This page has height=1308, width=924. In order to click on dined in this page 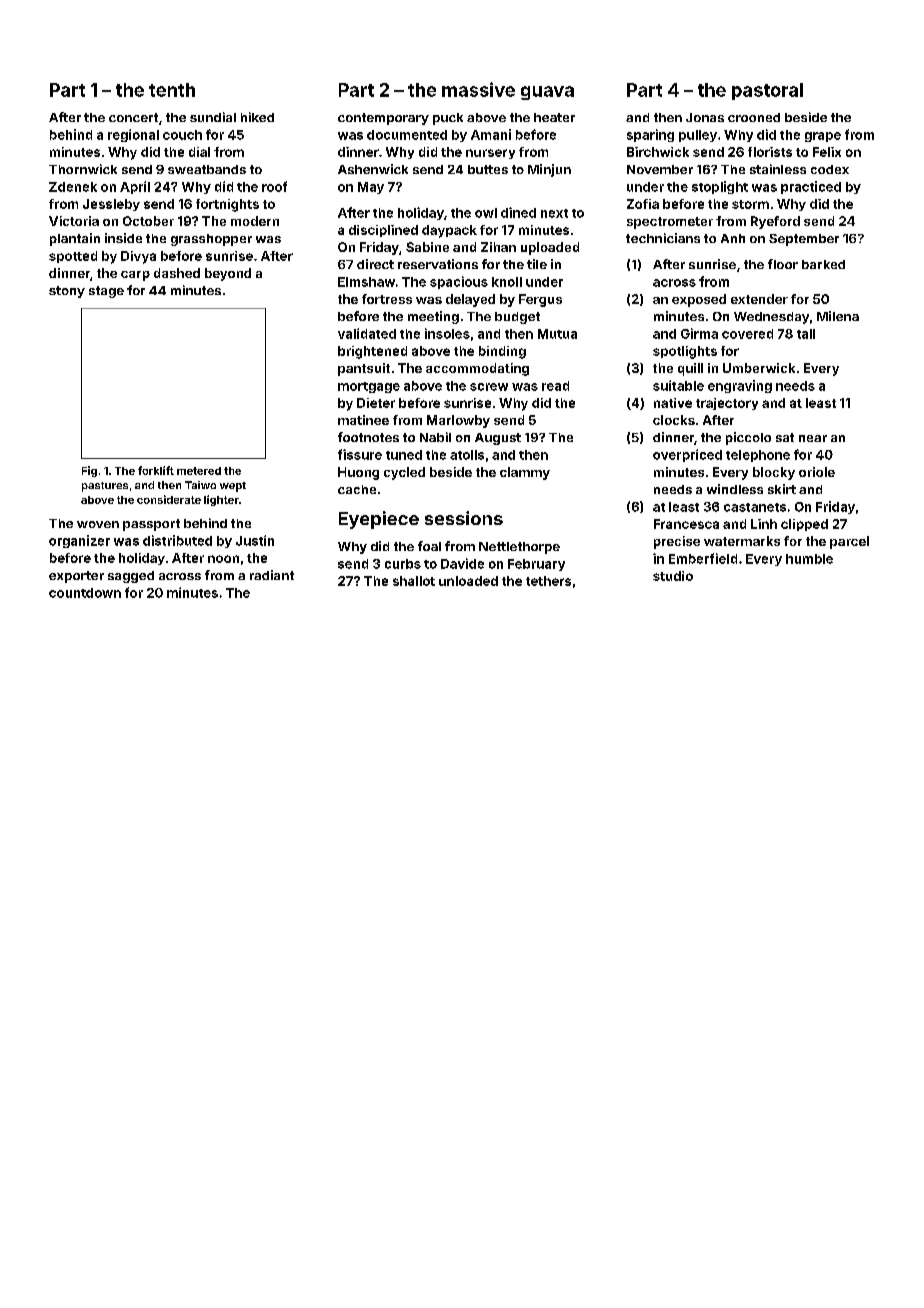, I will do `click(518, 212)`.
